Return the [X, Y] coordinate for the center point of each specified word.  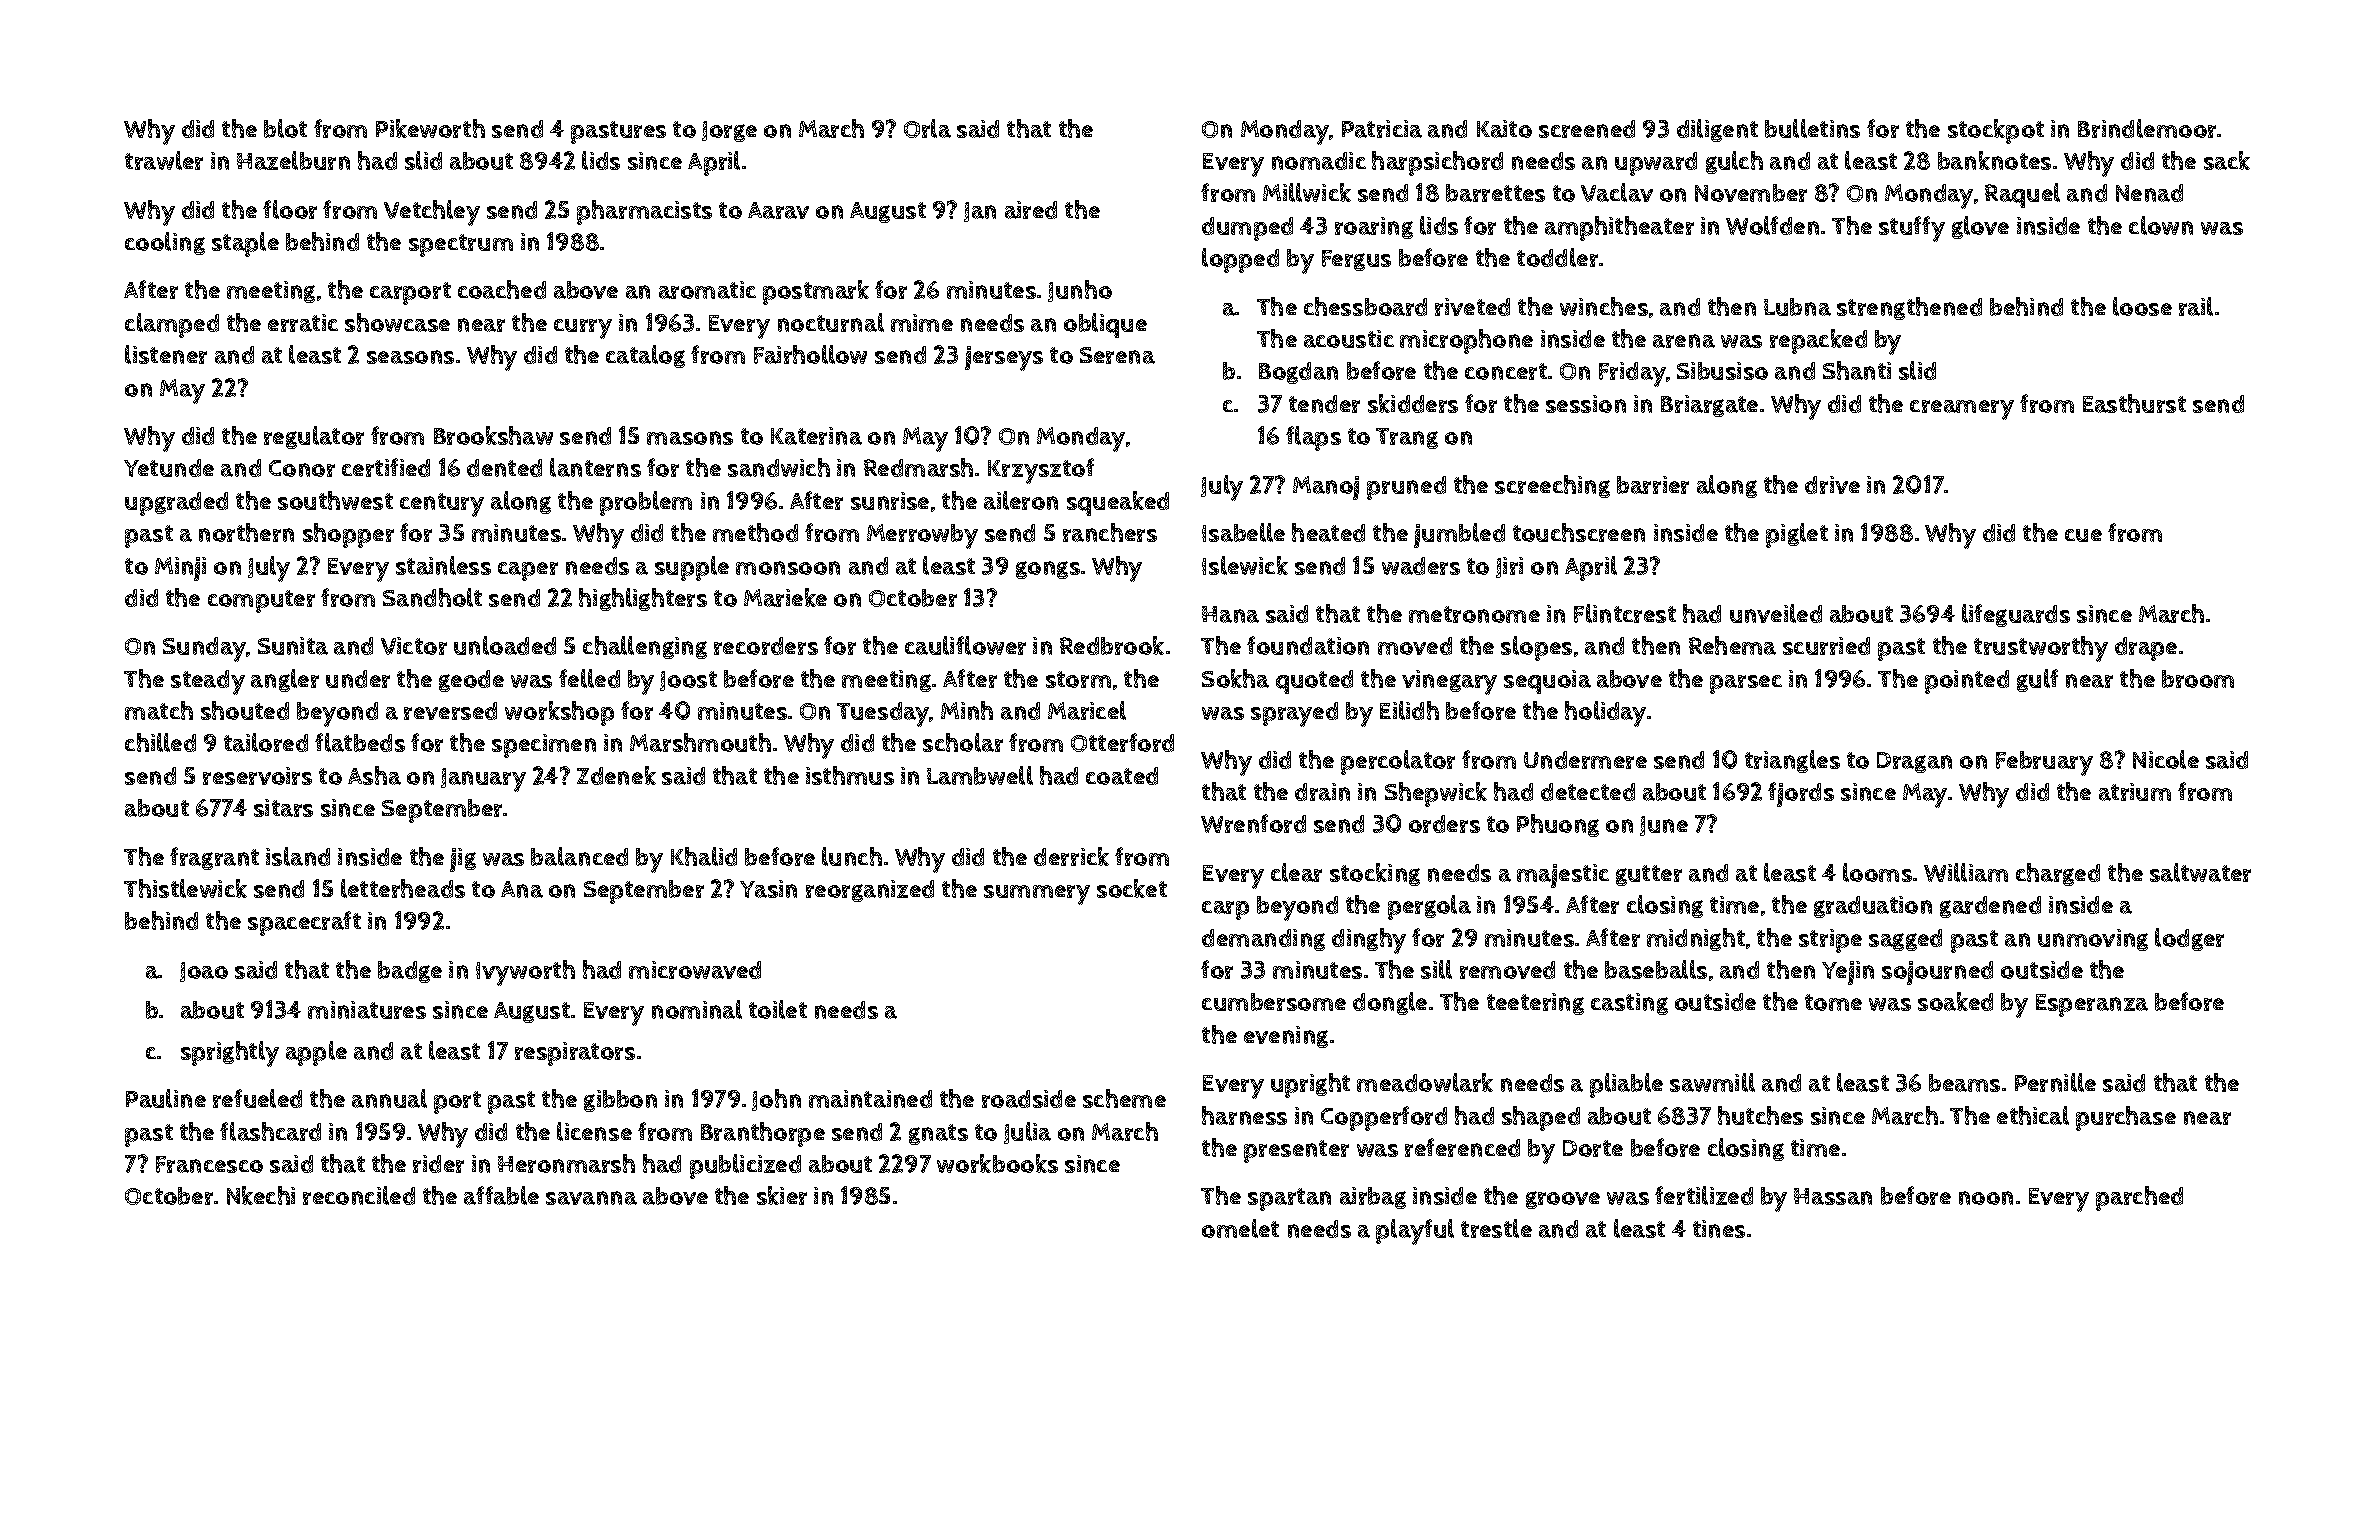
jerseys [1004, 358]
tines [1719, 1229]
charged [2058, 874]
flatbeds [360, 742]
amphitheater [1619, 228]
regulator [314, 437]
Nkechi [261, 1195]
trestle [1496, 1228]
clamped [172, 325]
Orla [927, 128]
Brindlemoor [2147, 128]
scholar [963, 742]
